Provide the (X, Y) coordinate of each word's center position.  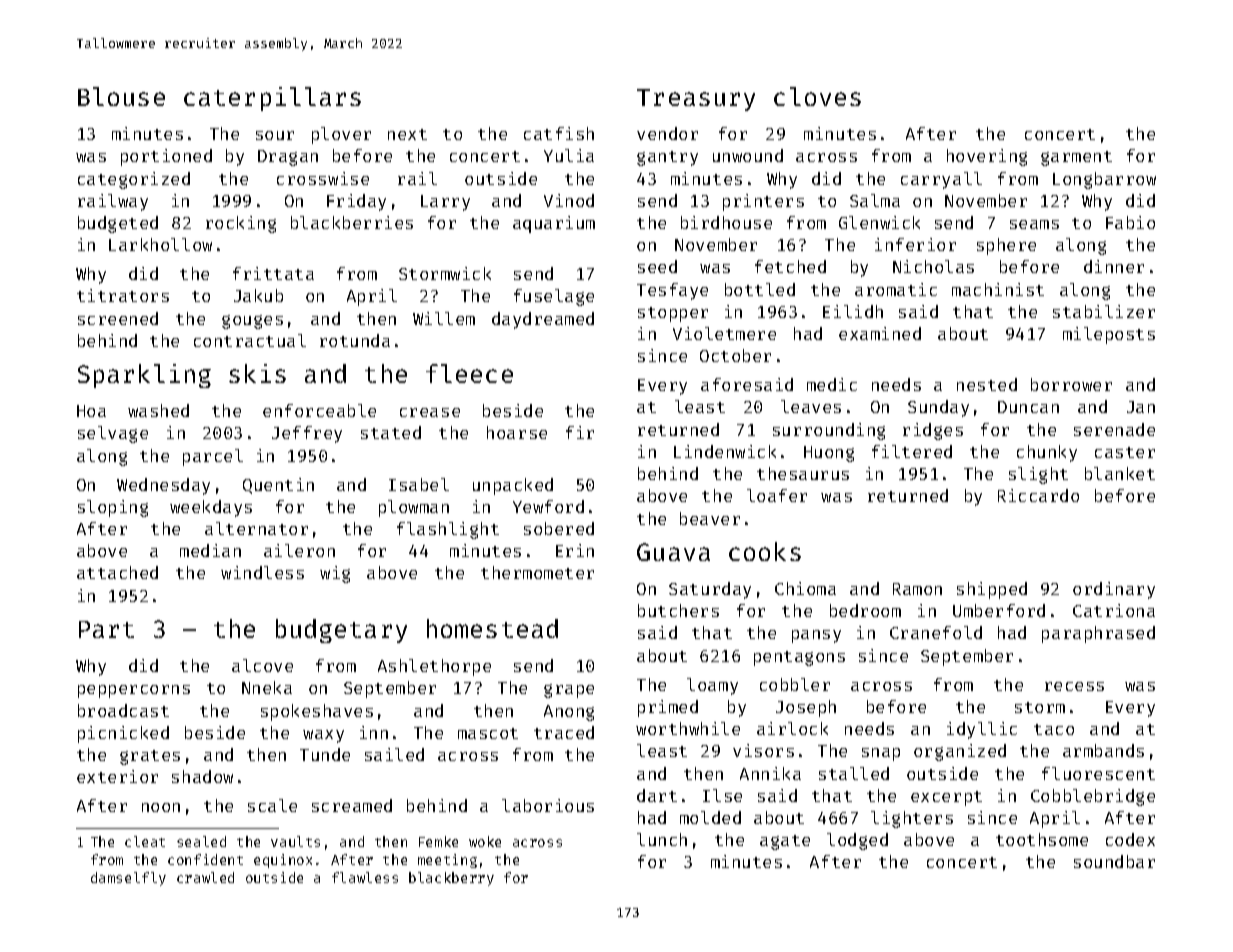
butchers (678, 610)
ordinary (1114, 590)
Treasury (696, 100)
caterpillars (272, 99)
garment (1076, 158)
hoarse (517, 432)
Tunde (325, 754)
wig (335, 574)
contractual (250, 340)
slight (1038, 475)
